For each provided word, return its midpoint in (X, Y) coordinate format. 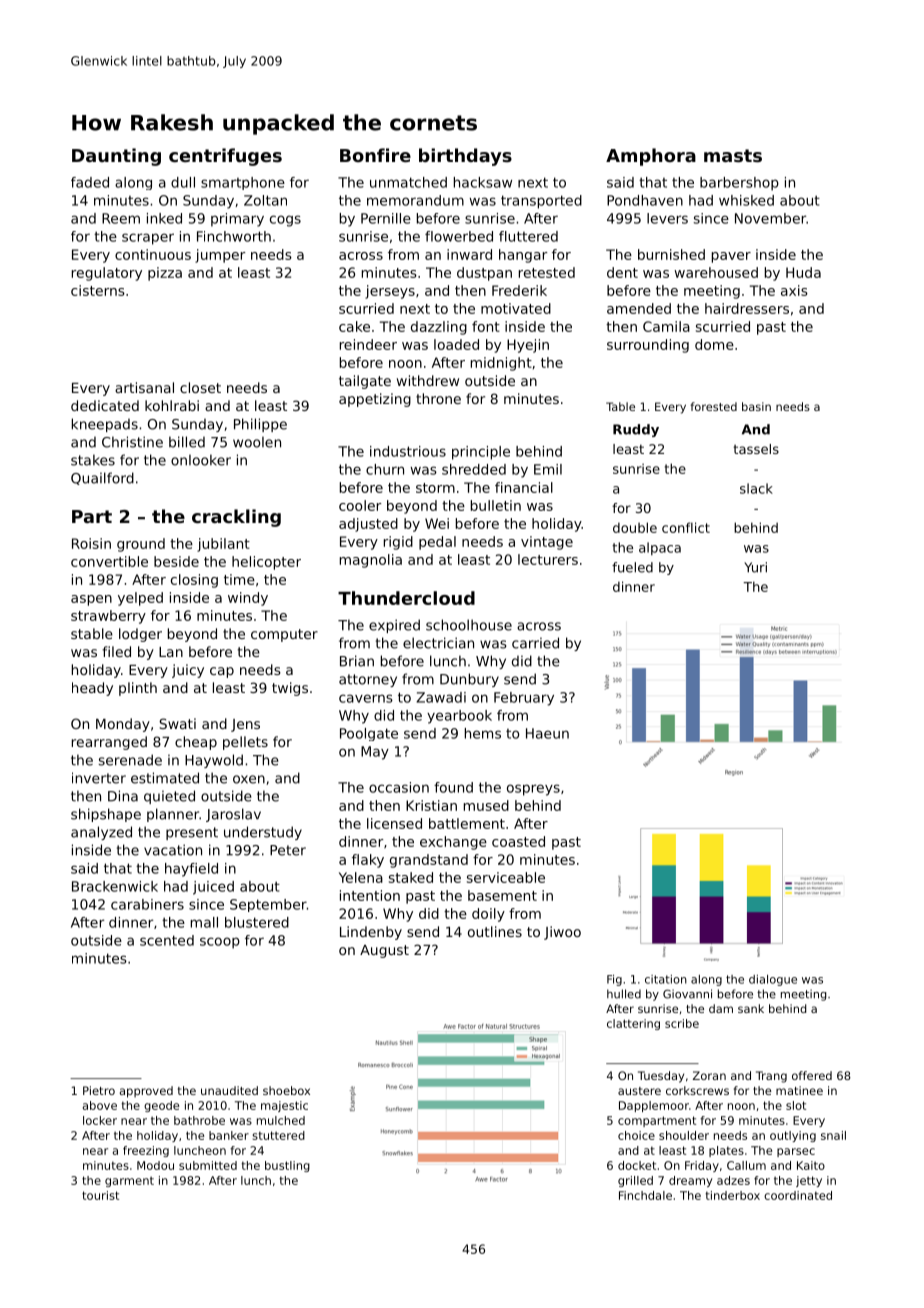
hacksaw (483, 182)
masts (733, 155)
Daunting (116, 157)
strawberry (108, 617)
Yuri (755, 567)
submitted (208, 1165)
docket (637, 1165)
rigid (398, 543)
